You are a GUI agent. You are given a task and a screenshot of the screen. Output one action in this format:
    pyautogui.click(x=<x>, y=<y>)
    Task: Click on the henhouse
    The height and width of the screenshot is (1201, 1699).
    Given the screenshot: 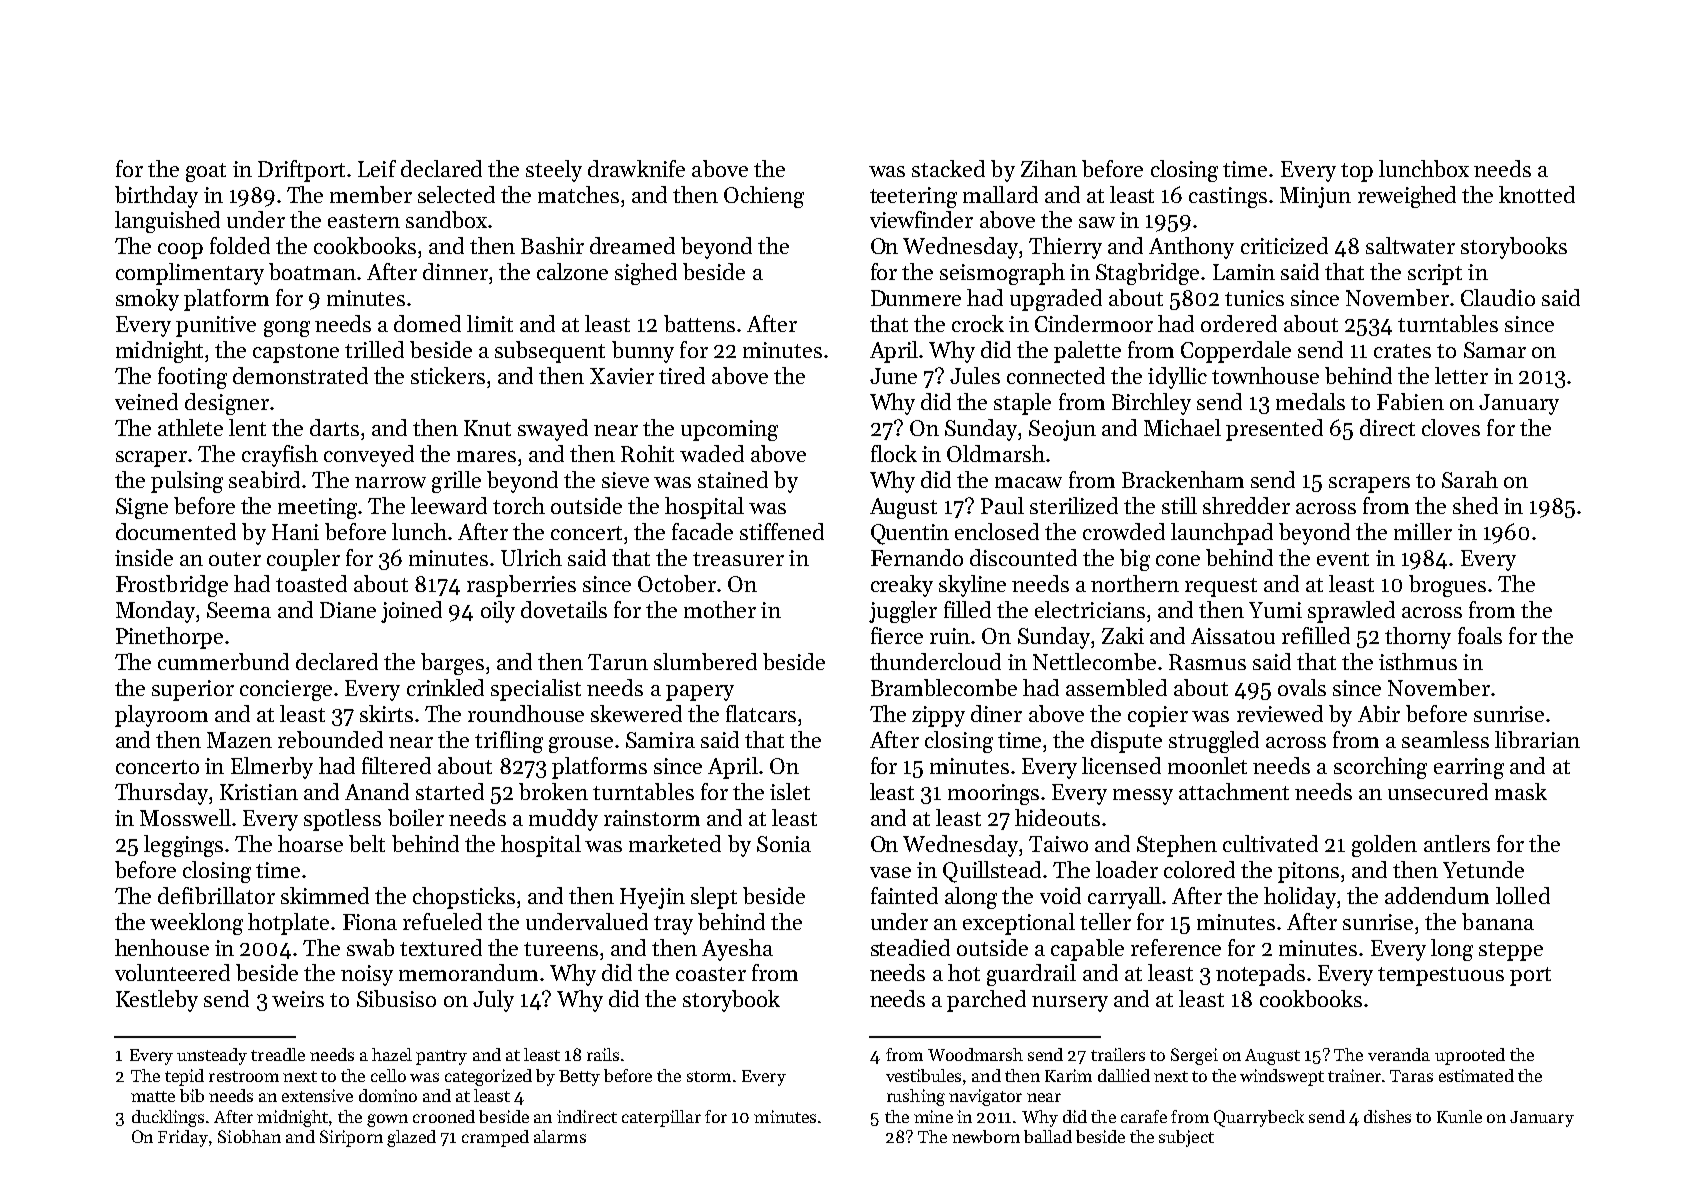 What is the action you would take?
    pyautogui.click(x=162, y=947)
